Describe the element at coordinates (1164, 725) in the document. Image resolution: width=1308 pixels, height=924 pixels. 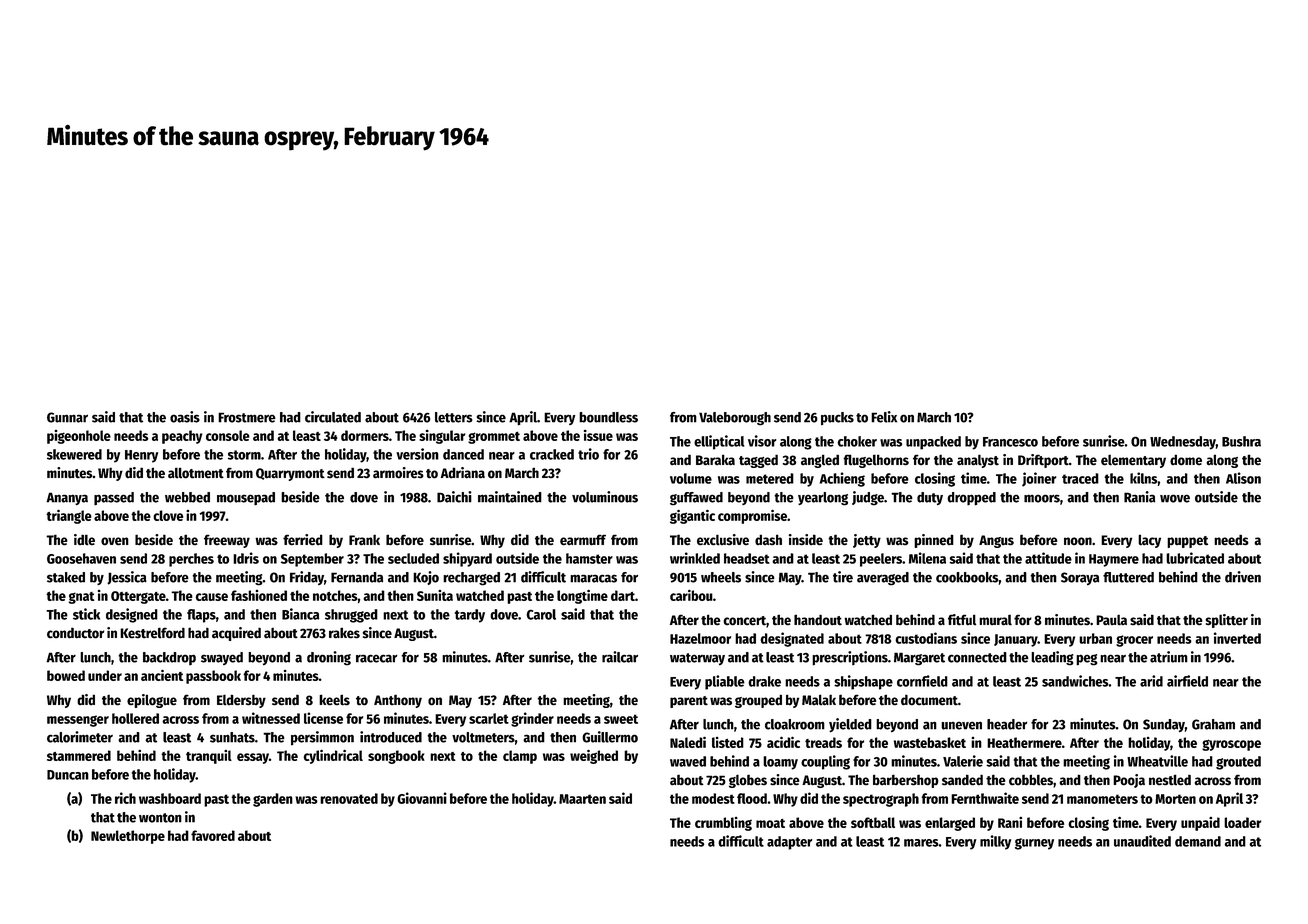
I see `Sunday` at that location.
